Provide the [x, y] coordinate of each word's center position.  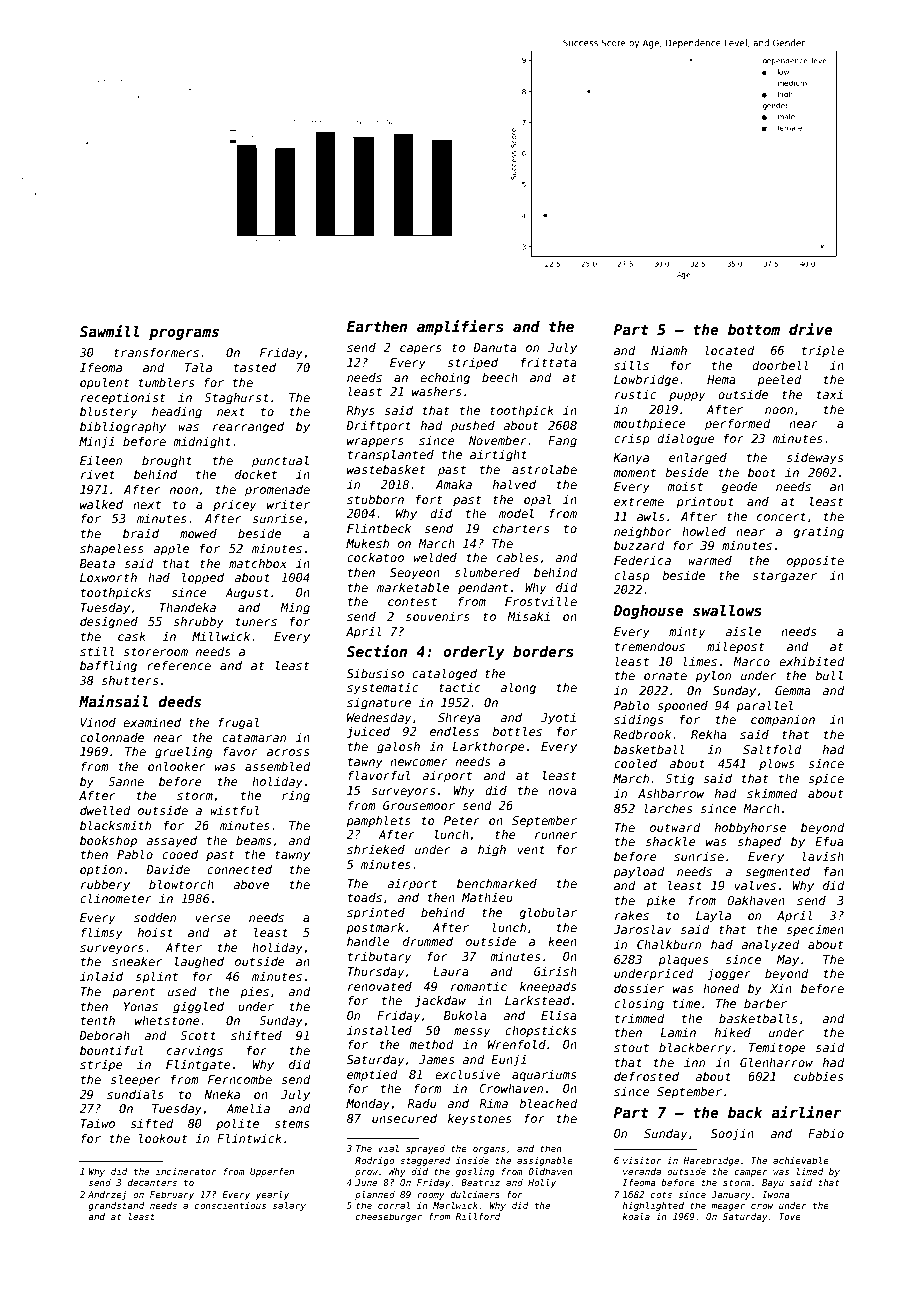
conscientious [230, 1205]
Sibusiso [375, 673]
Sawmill [109, 331]
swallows [727, 610]
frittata [549, 362]
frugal [239, 723]
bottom [754, 329]
